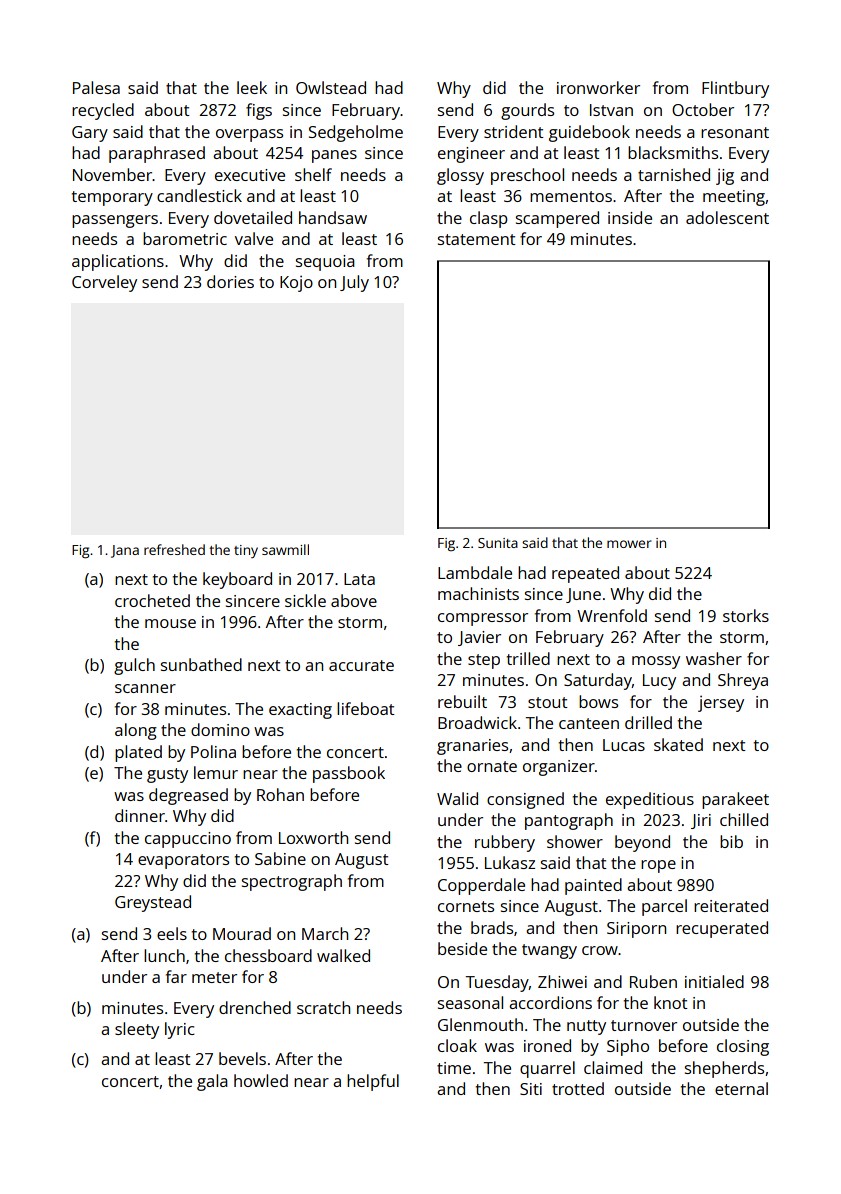  I want to click on ironworker, so click(598, 87).
